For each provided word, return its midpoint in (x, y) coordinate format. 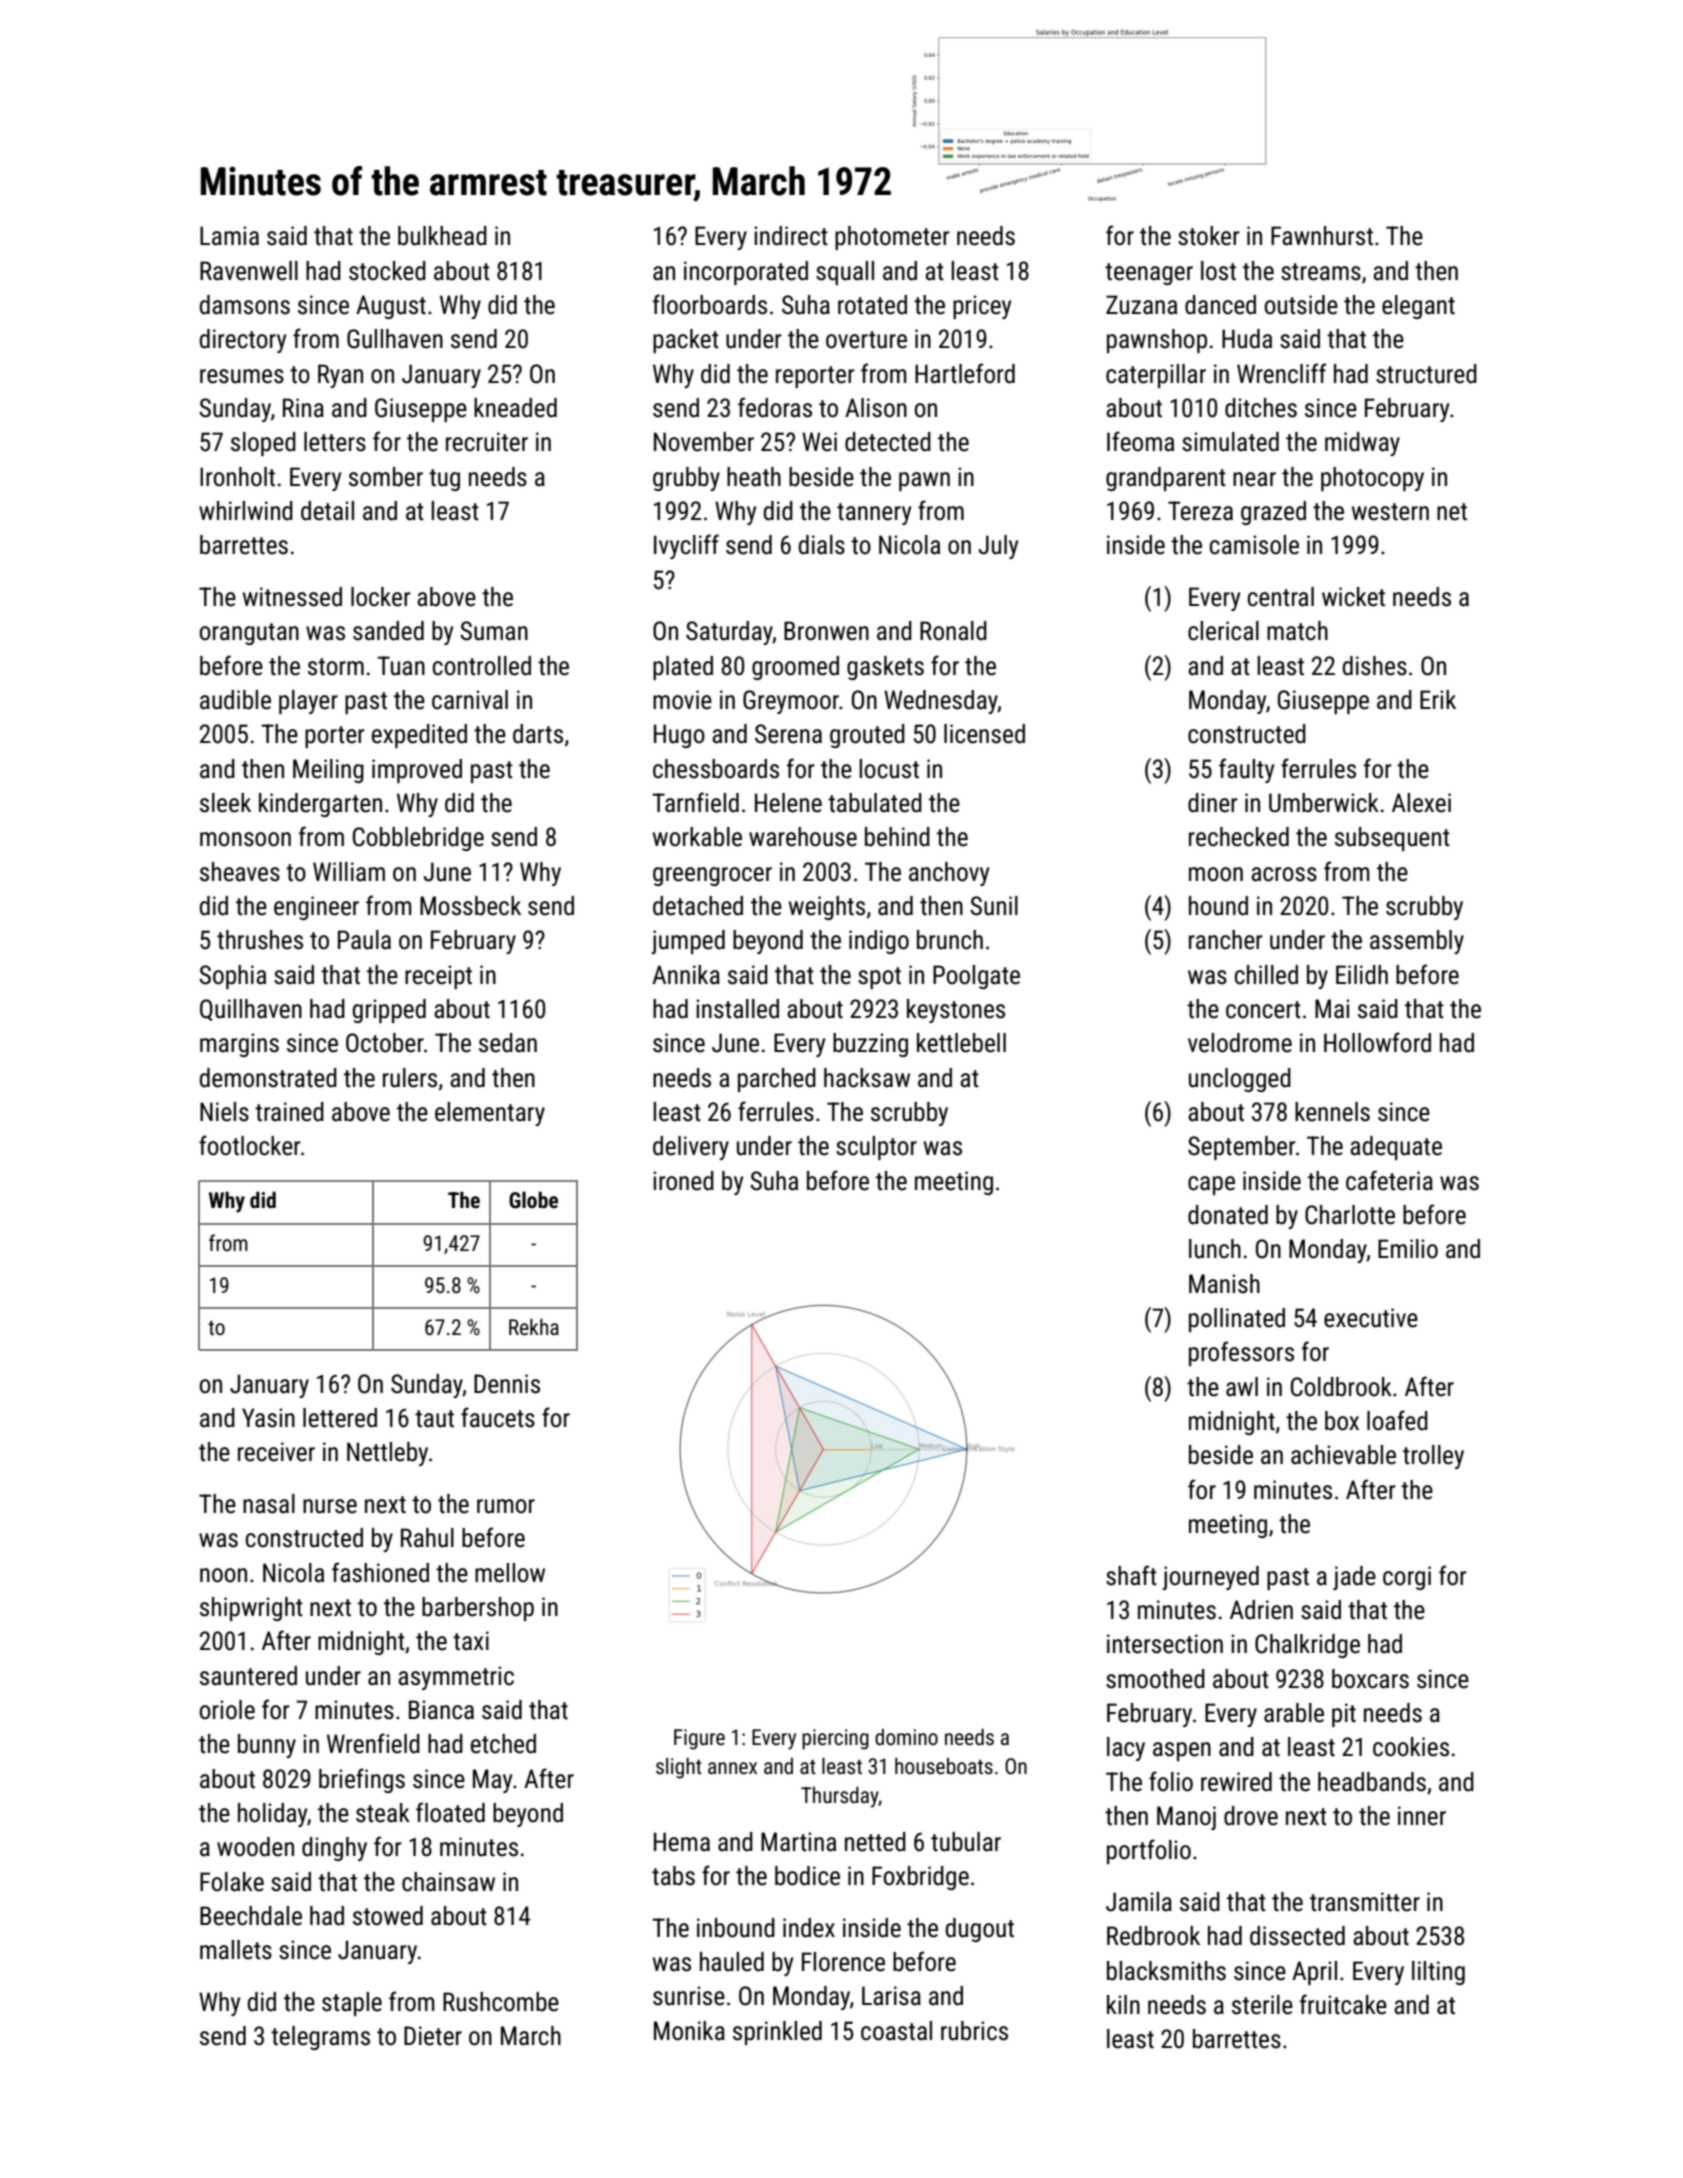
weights (827, 908)
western (1390, 512)
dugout (980, 1930)
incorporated (746, 273)
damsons (245, 305)
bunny (267, 1746)
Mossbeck (470, 906)
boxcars (1370, 1679)
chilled (1266, 975)
